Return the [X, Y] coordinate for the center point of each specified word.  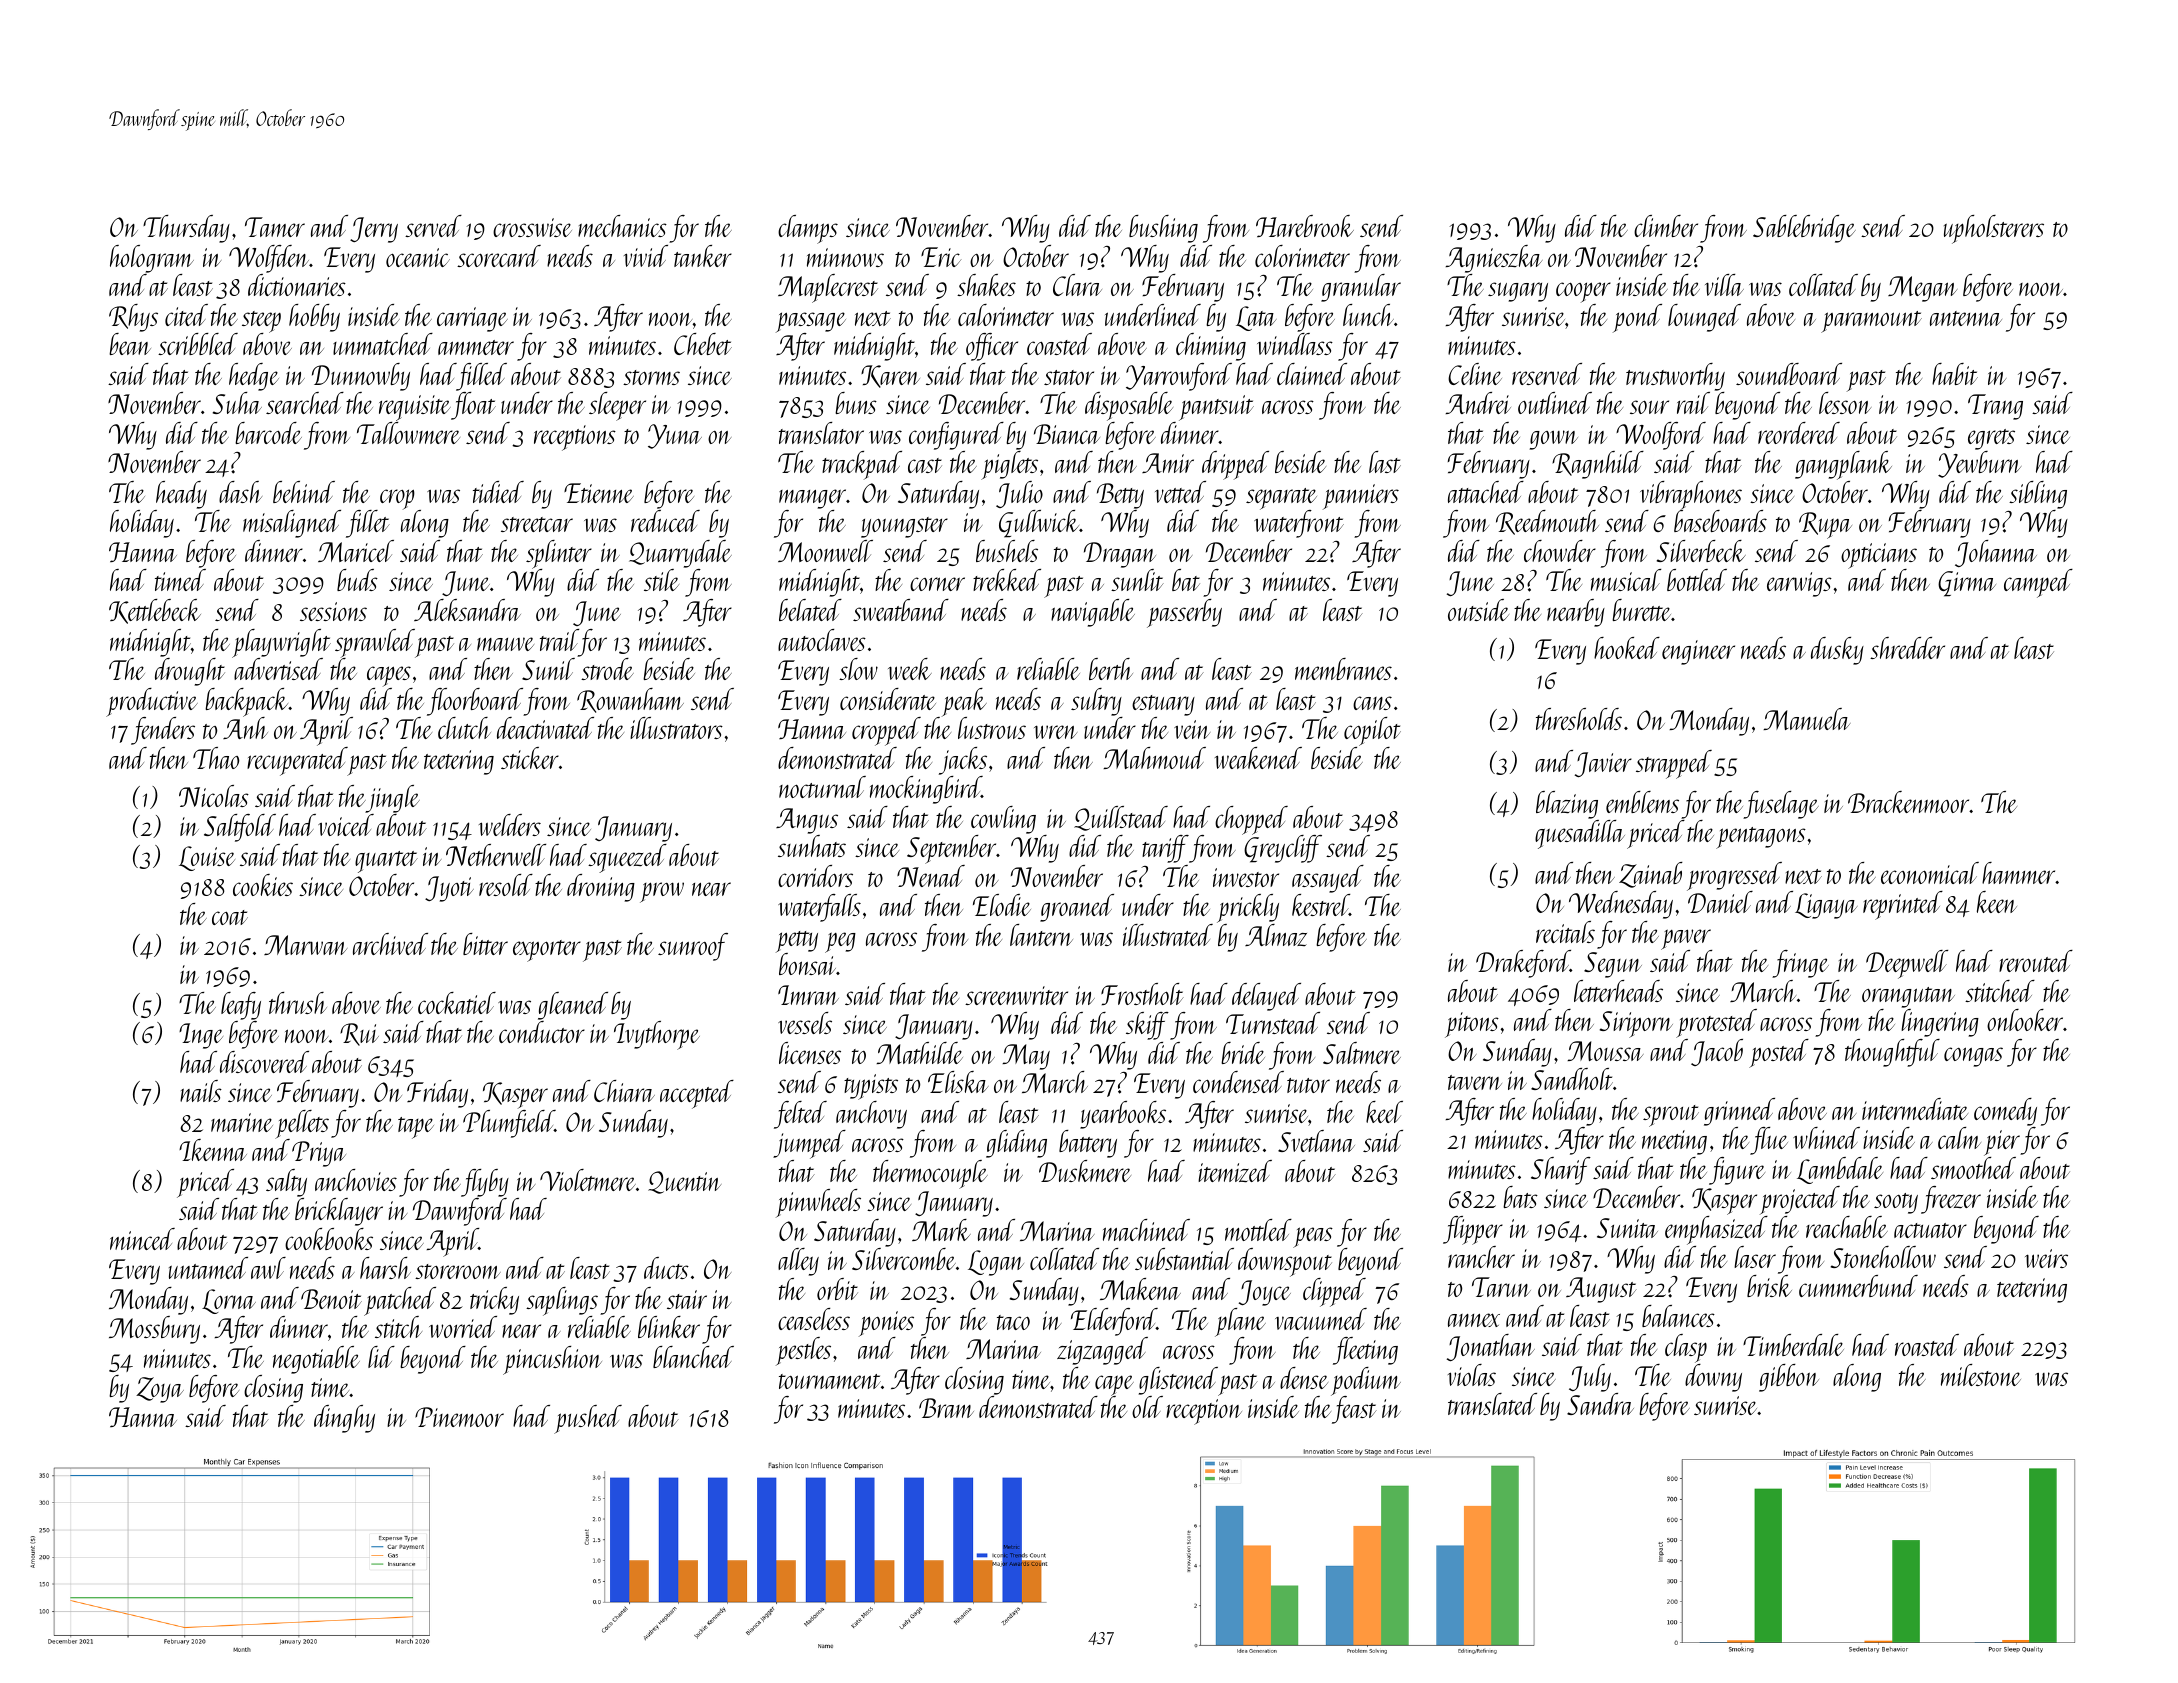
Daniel [1720, 902]
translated [1492, 1404]
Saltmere [1362, 1053]
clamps [808, 229]
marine [242, 1122]
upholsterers [1994, 229]
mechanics [622, 226]
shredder [1907, 648]
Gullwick [1039, 524]
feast [1354, 1410]
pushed [588, 1419]
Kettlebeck [155, 611]
